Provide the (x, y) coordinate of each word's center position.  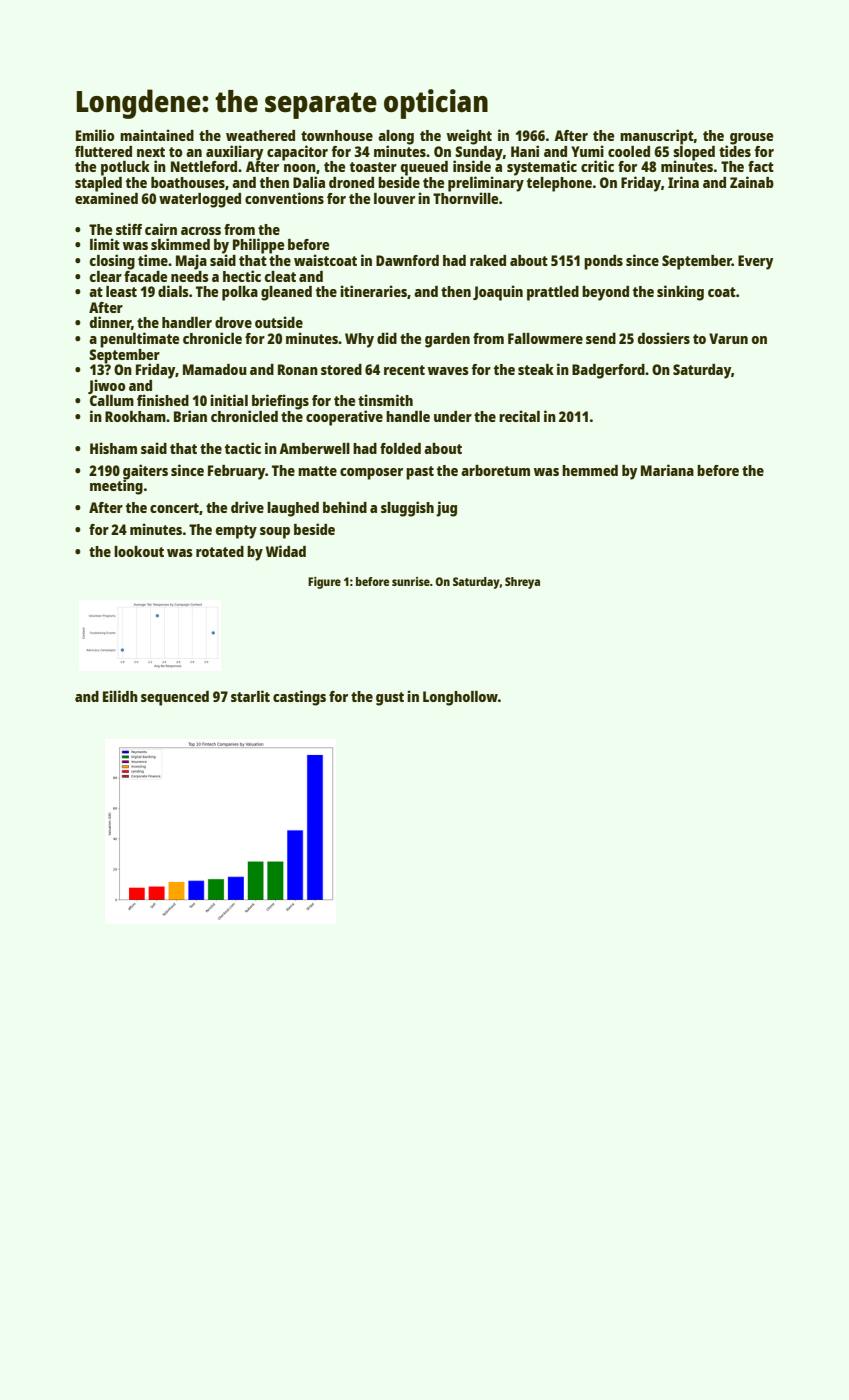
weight (469, 137)
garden (447, 340)
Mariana (667, 470)
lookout (139, 551)
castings (299, 698)
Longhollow (460, 698)
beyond (605, 293)
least (121, 291)
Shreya (522, 583)
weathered (260, 135)
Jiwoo (107, 386)
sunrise (411, 581)
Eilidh (120, 696)
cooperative (344, 418)
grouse (752, 139)
